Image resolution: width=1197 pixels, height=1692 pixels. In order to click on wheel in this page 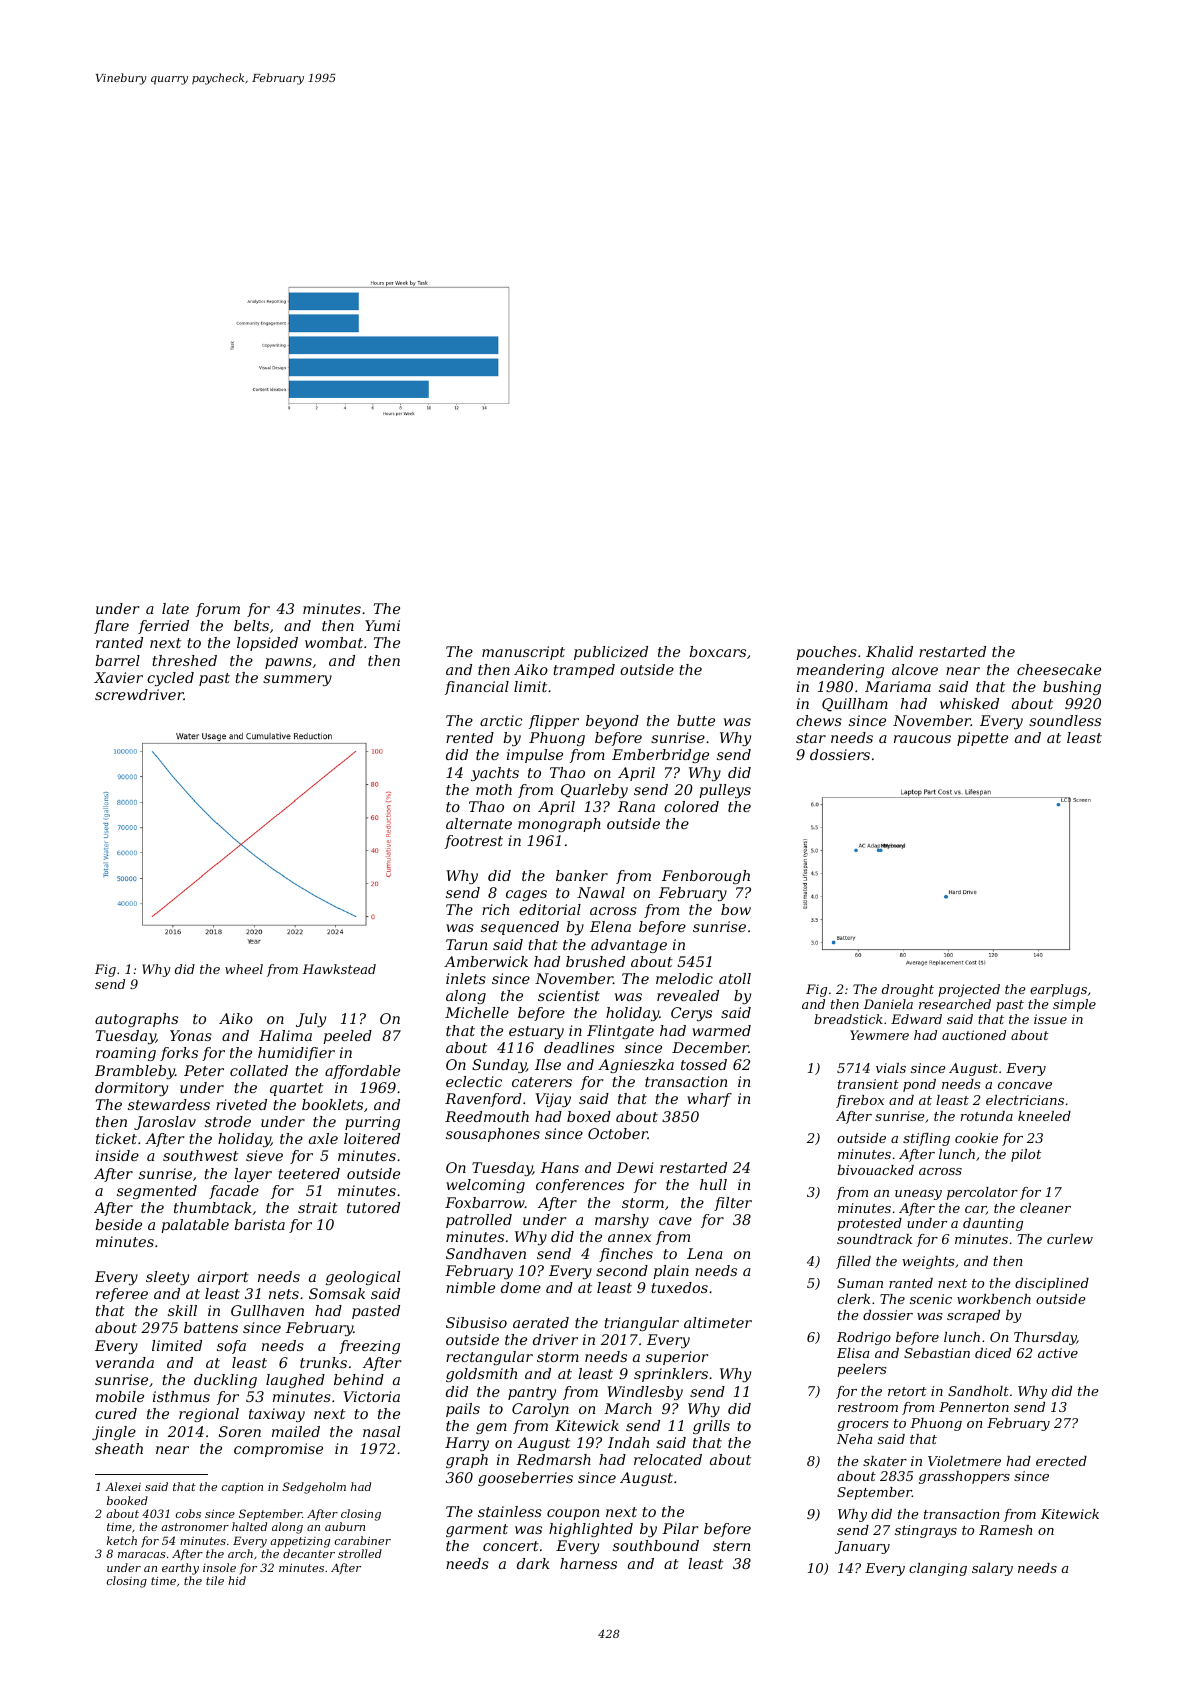, I will do `click(244, 969)`.
